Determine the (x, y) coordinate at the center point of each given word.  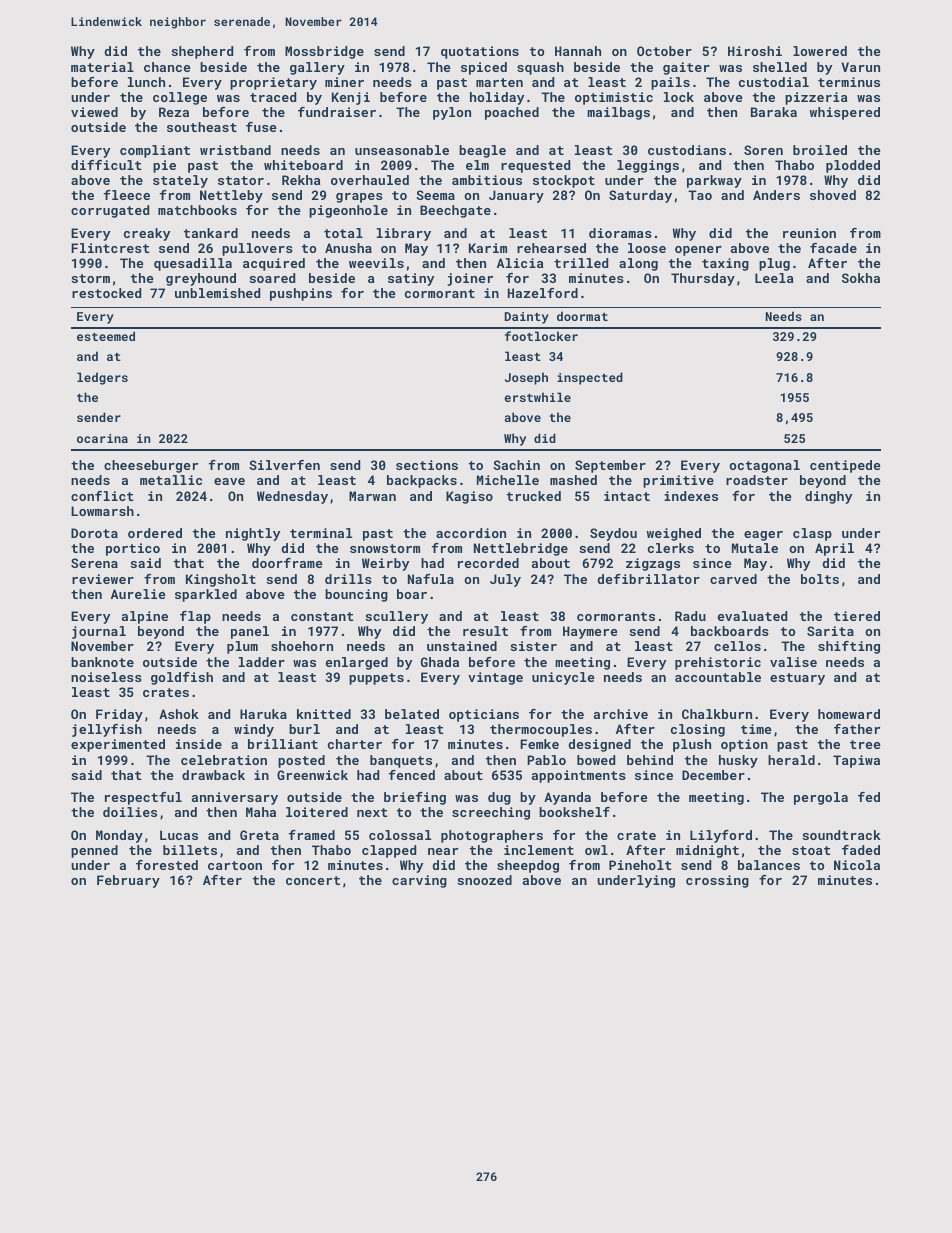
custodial (774, 82)
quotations (480, 52)
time (756, 729)
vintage (495, 678)
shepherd (202, 52)
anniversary (235, 798)
